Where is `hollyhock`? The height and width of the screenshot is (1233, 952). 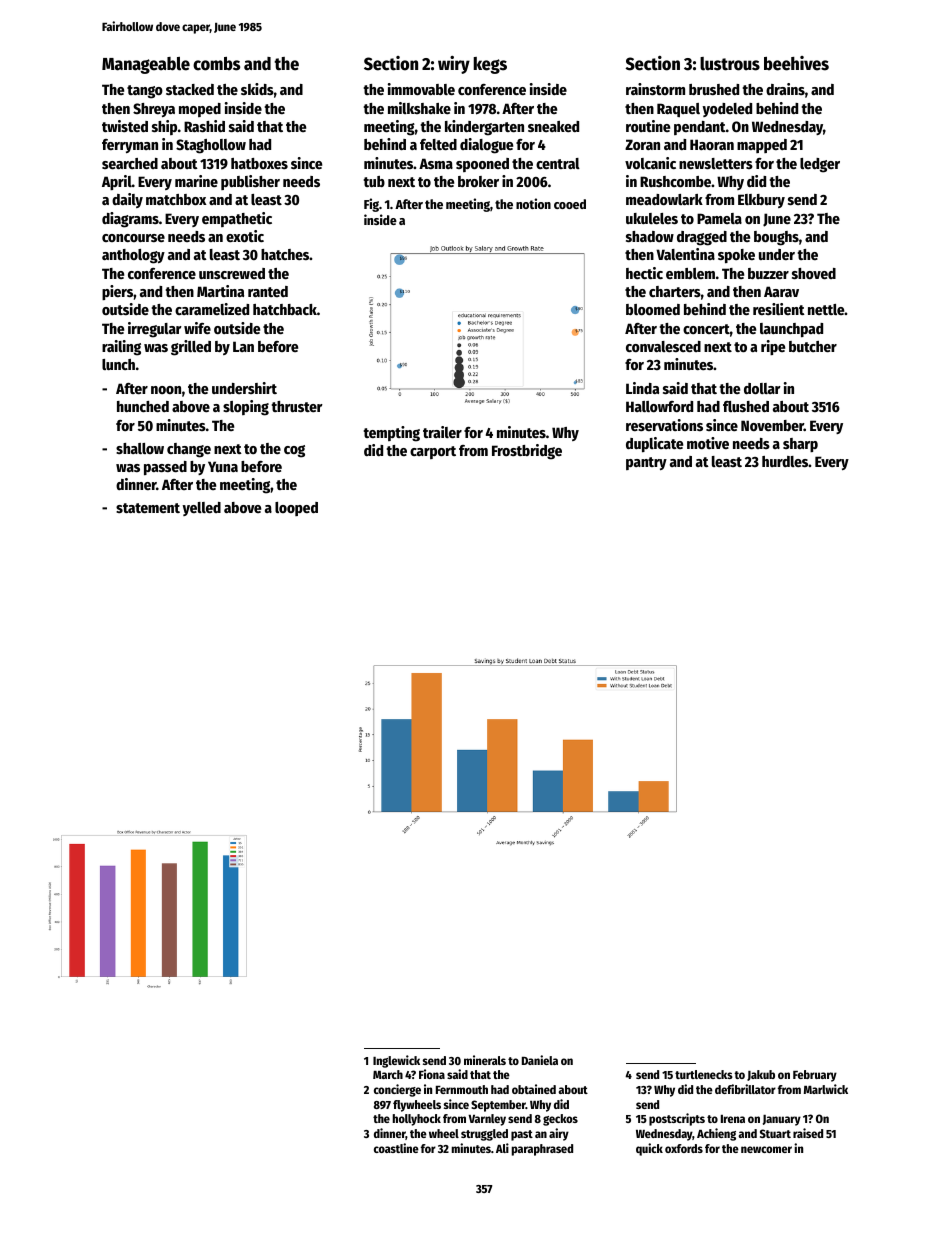 hollyhock is located at coordinates (417, 1120).
